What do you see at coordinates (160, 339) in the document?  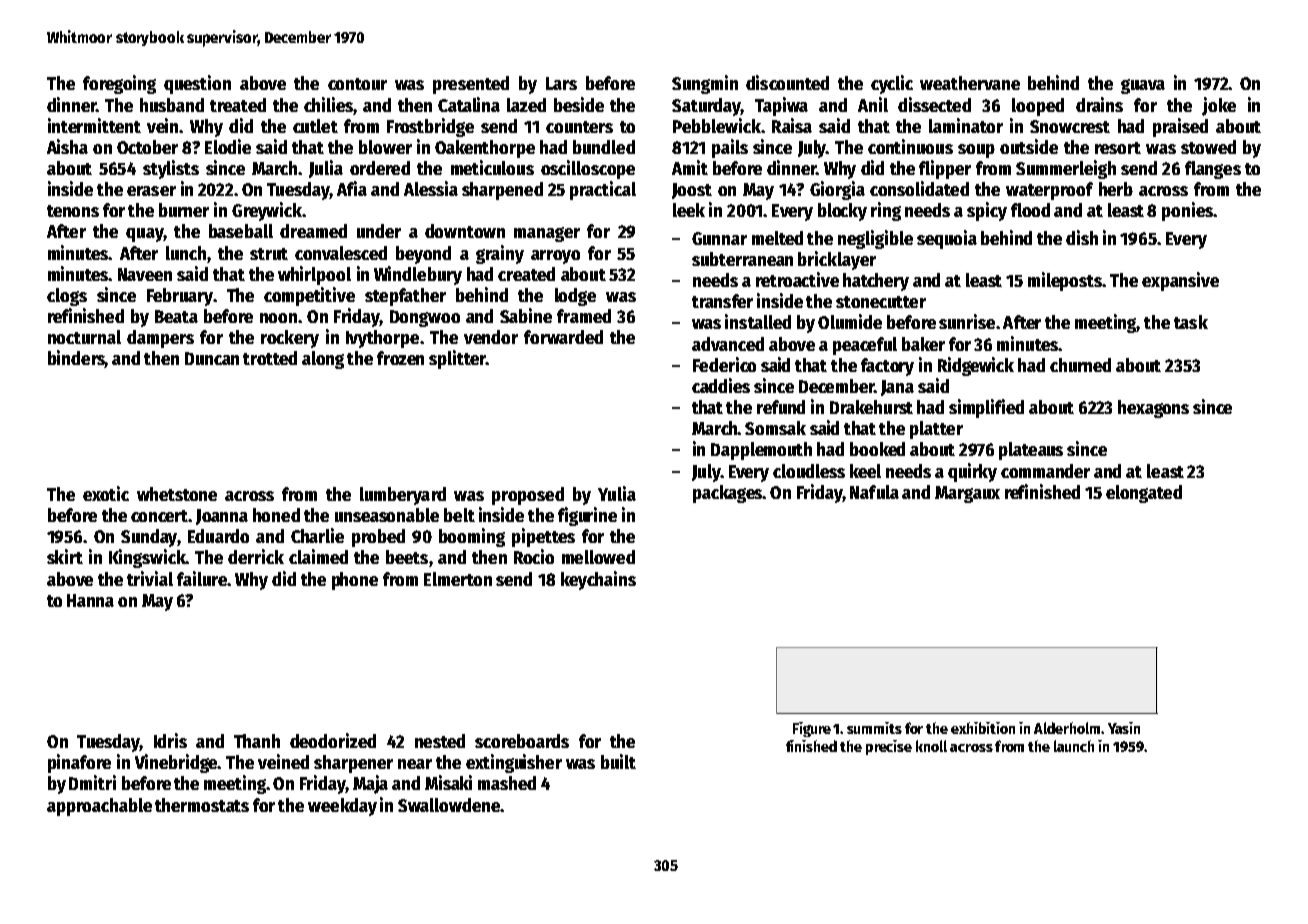 I see `dampers` at bounding box center [160, 339].
